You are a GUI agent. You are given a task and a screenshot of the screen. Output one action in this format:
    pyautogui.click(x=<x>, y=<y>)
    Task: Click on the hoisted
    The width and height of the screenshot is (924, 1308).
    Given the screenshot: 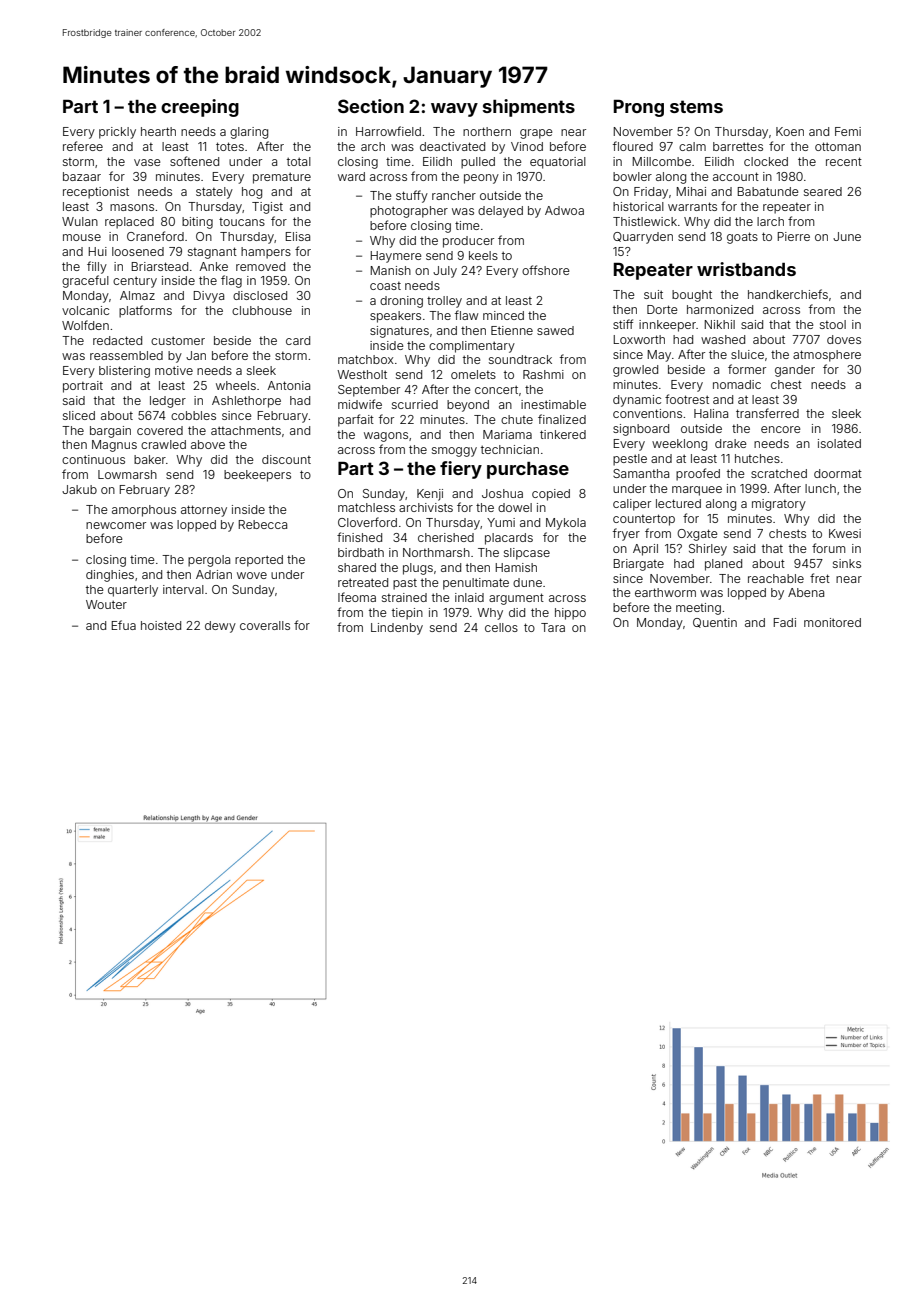 What is the action you would take?
    pyautogui.click(x=161, y=625)
